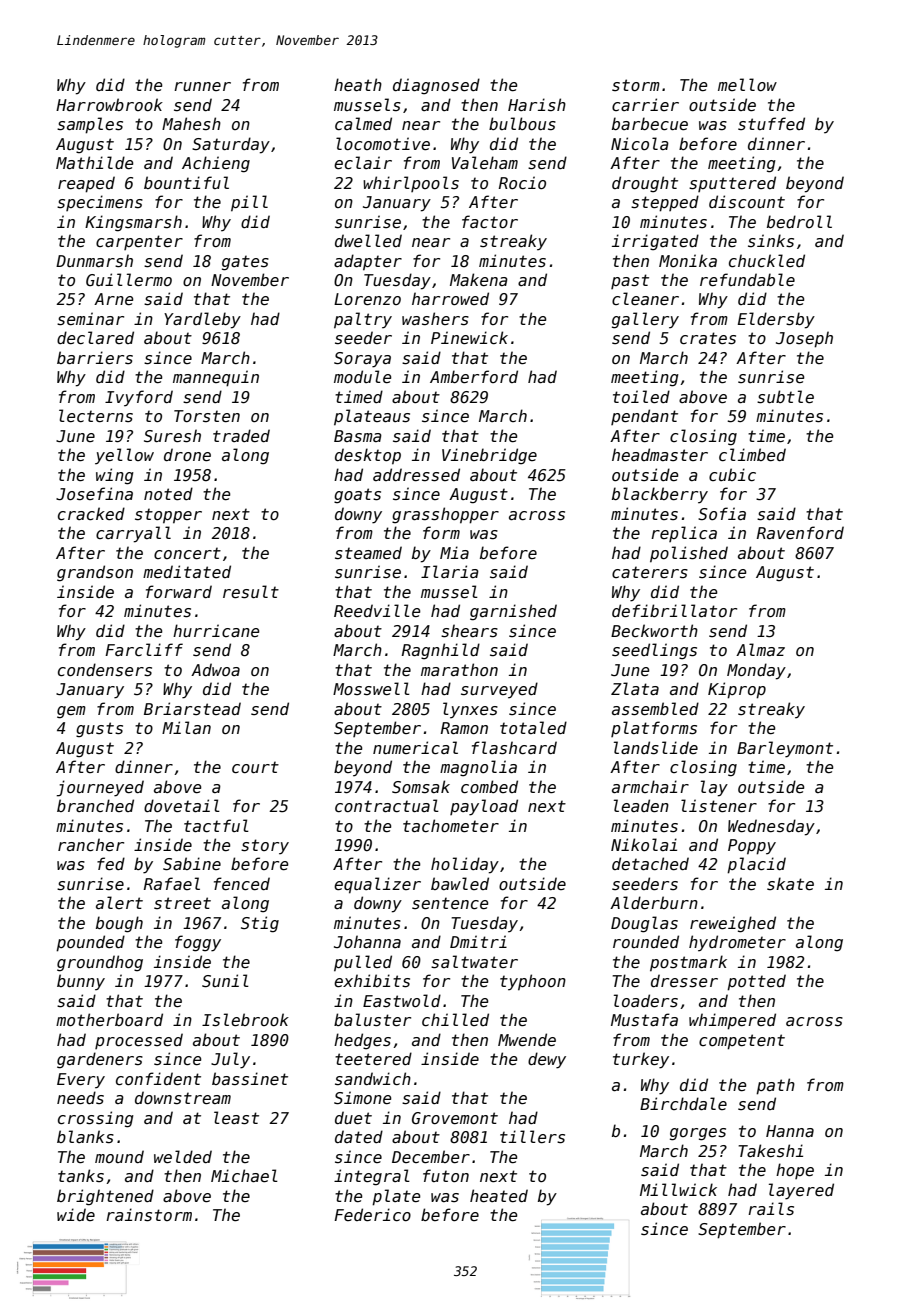  Describe the element at coordinates (771, 1209) in the document. I see `rails` at that location.
